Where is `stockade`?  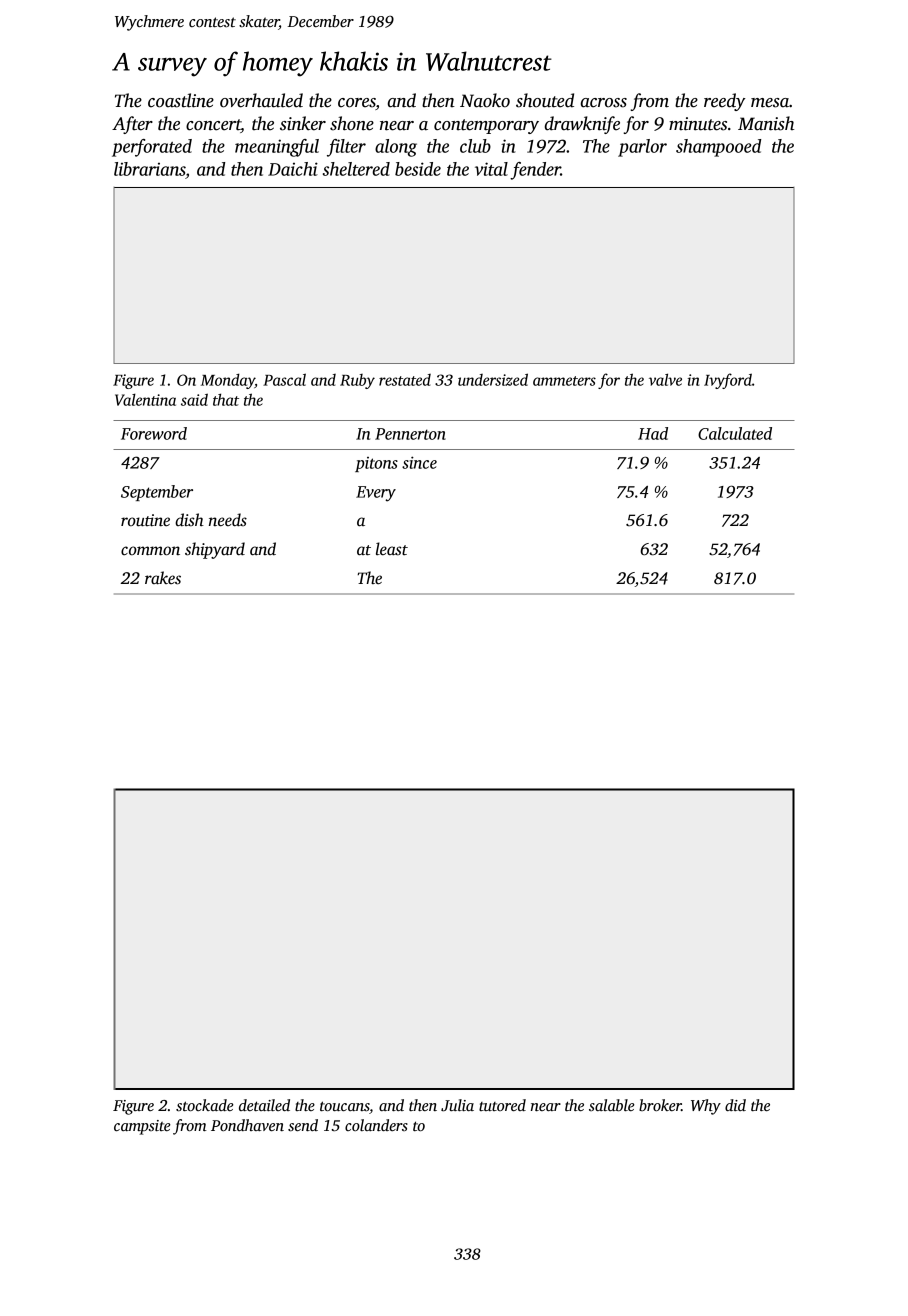 stockade is located at coordinates (205, 1105).
